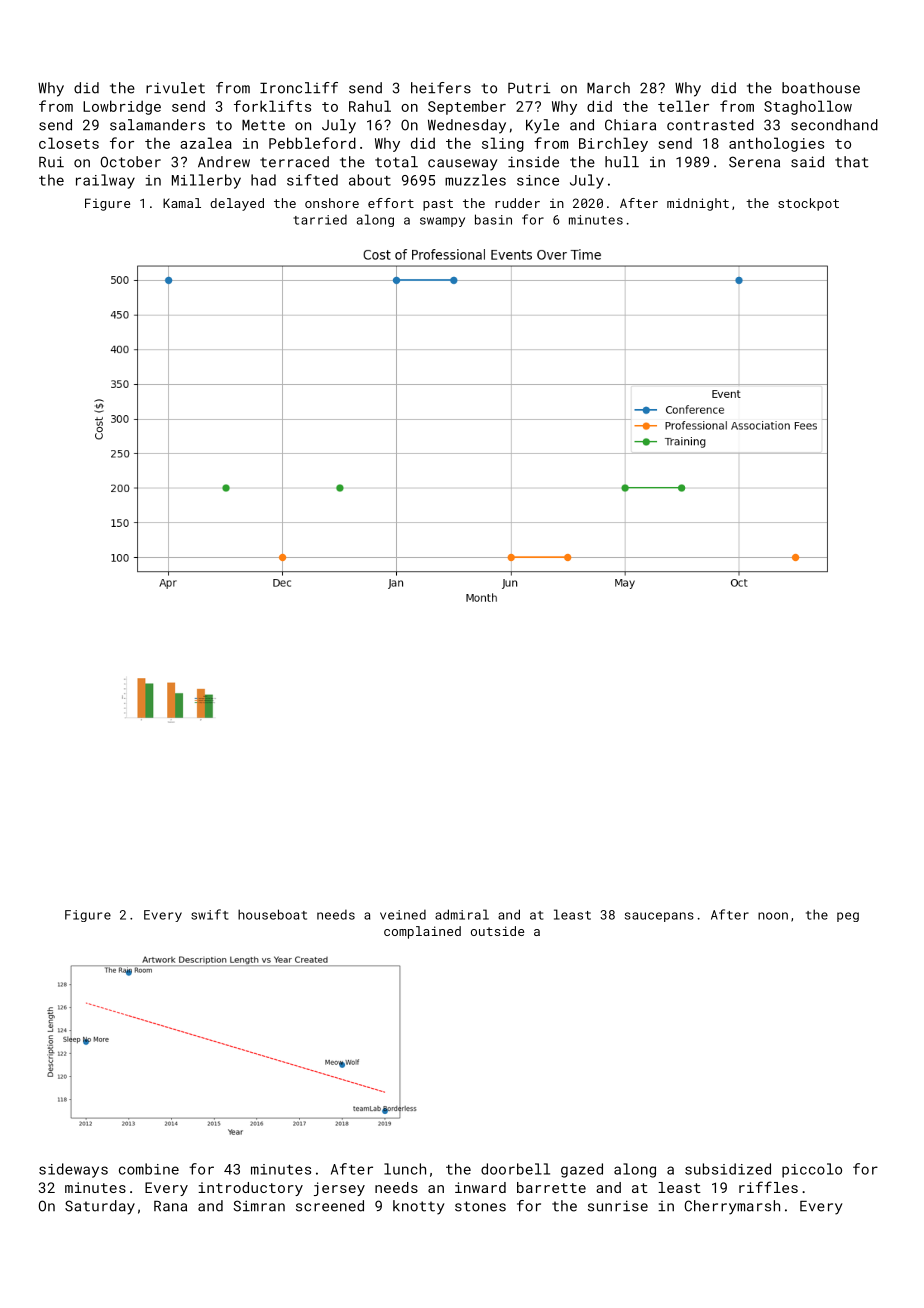 The height and width of the document is (1308, 924). I want to click on swampy, so click(442, 222).
